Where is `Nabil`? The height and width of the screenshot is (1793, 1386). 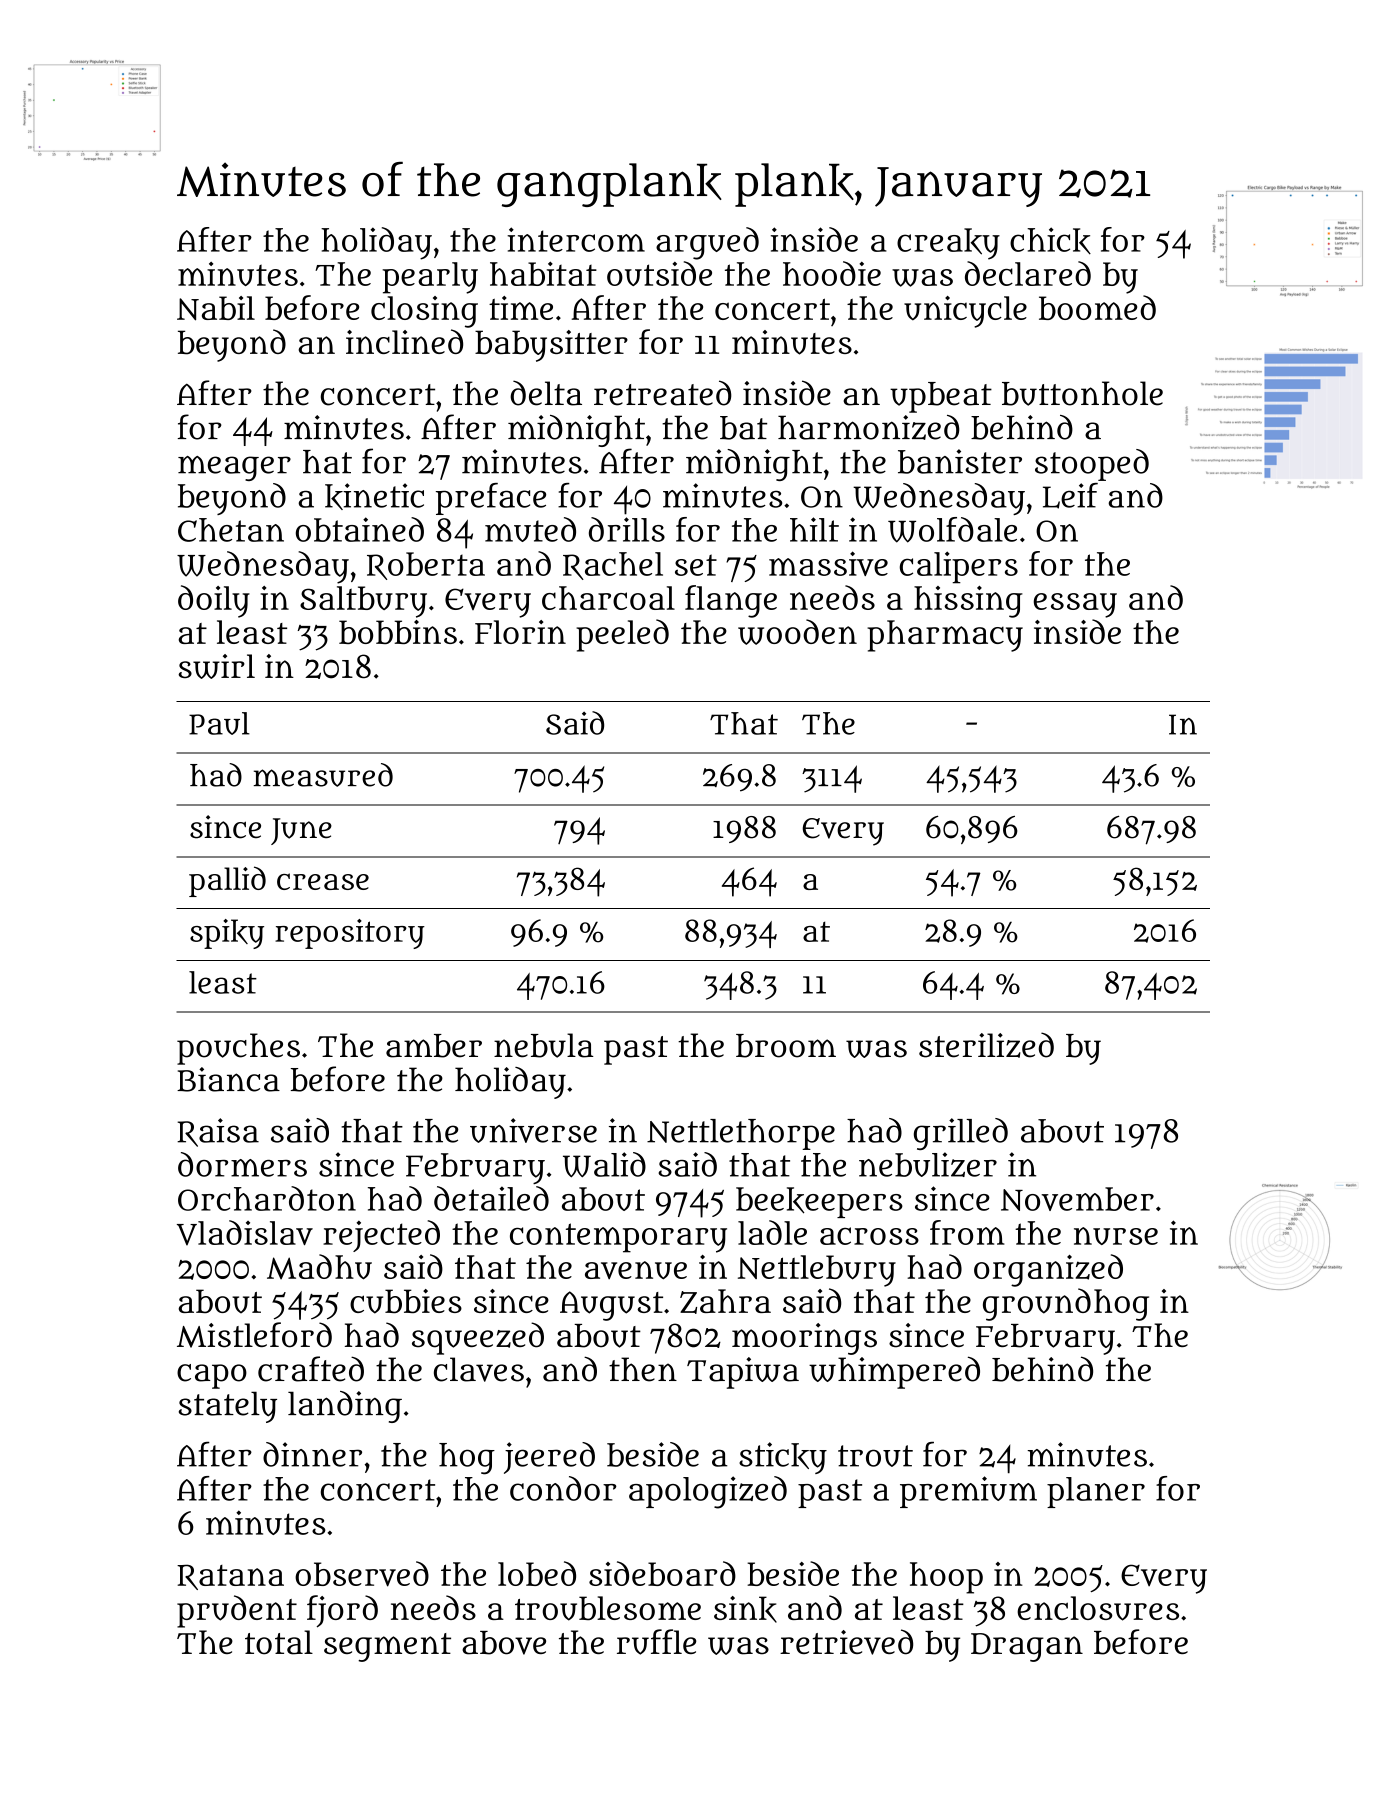 Nabil is located at coordinates (216, 308).
